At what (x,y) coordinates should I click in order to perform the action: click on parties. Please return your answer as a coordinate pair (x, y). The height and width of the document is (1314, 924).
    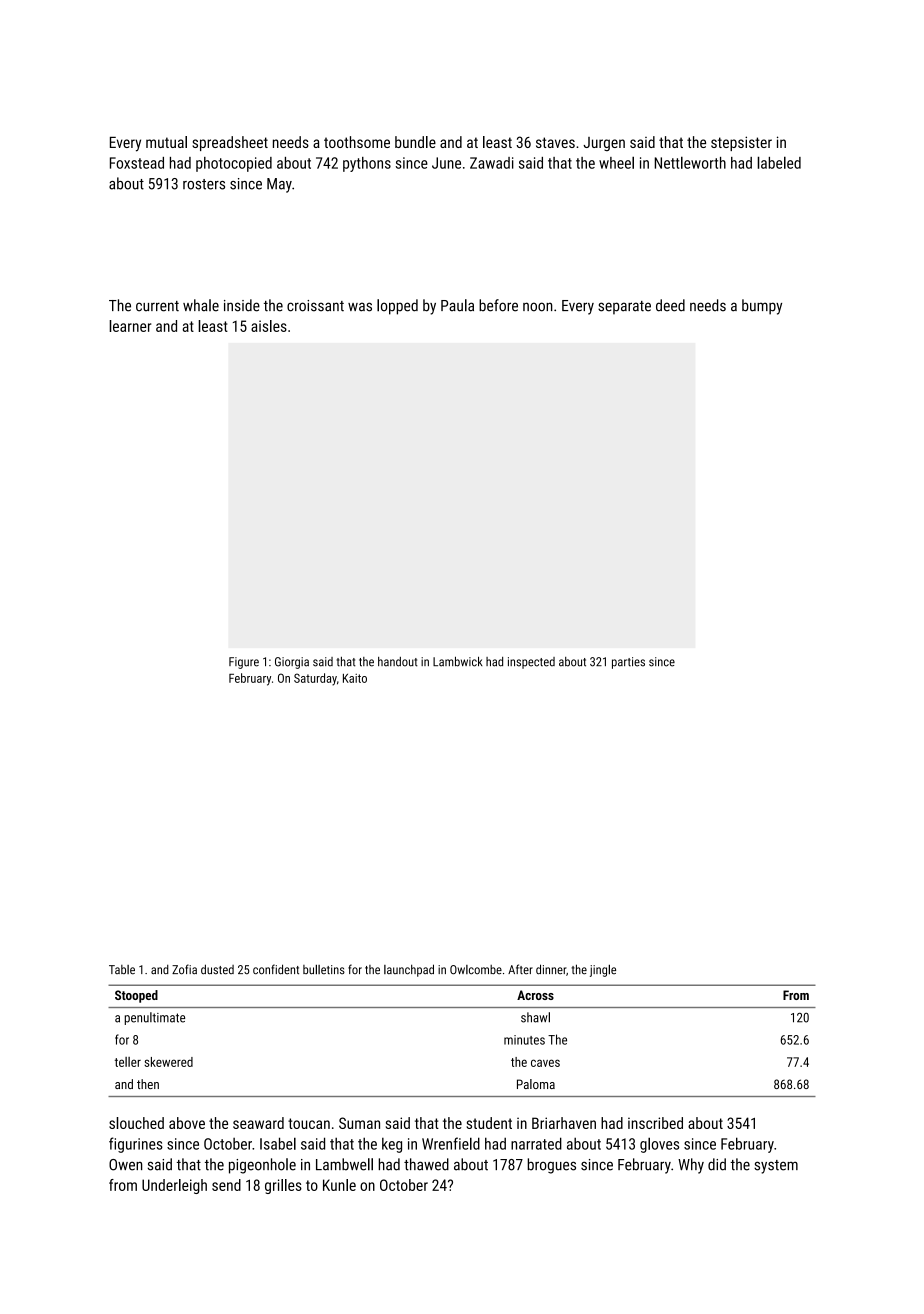
    Looking at the image, I should click on (628, 663).
